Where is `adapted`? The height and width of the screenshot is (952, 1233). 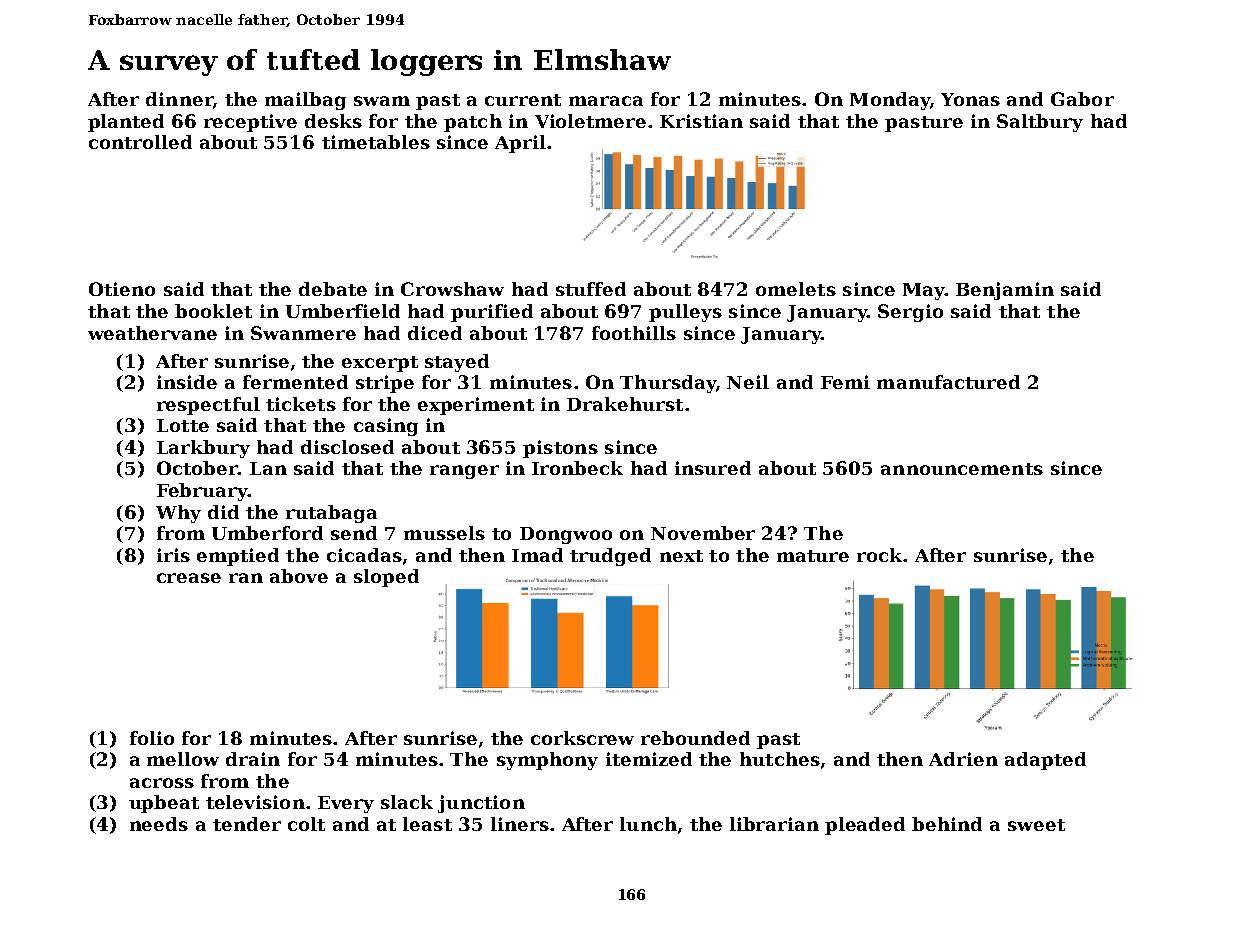 adapted is located at coordinates (1045, 761).
